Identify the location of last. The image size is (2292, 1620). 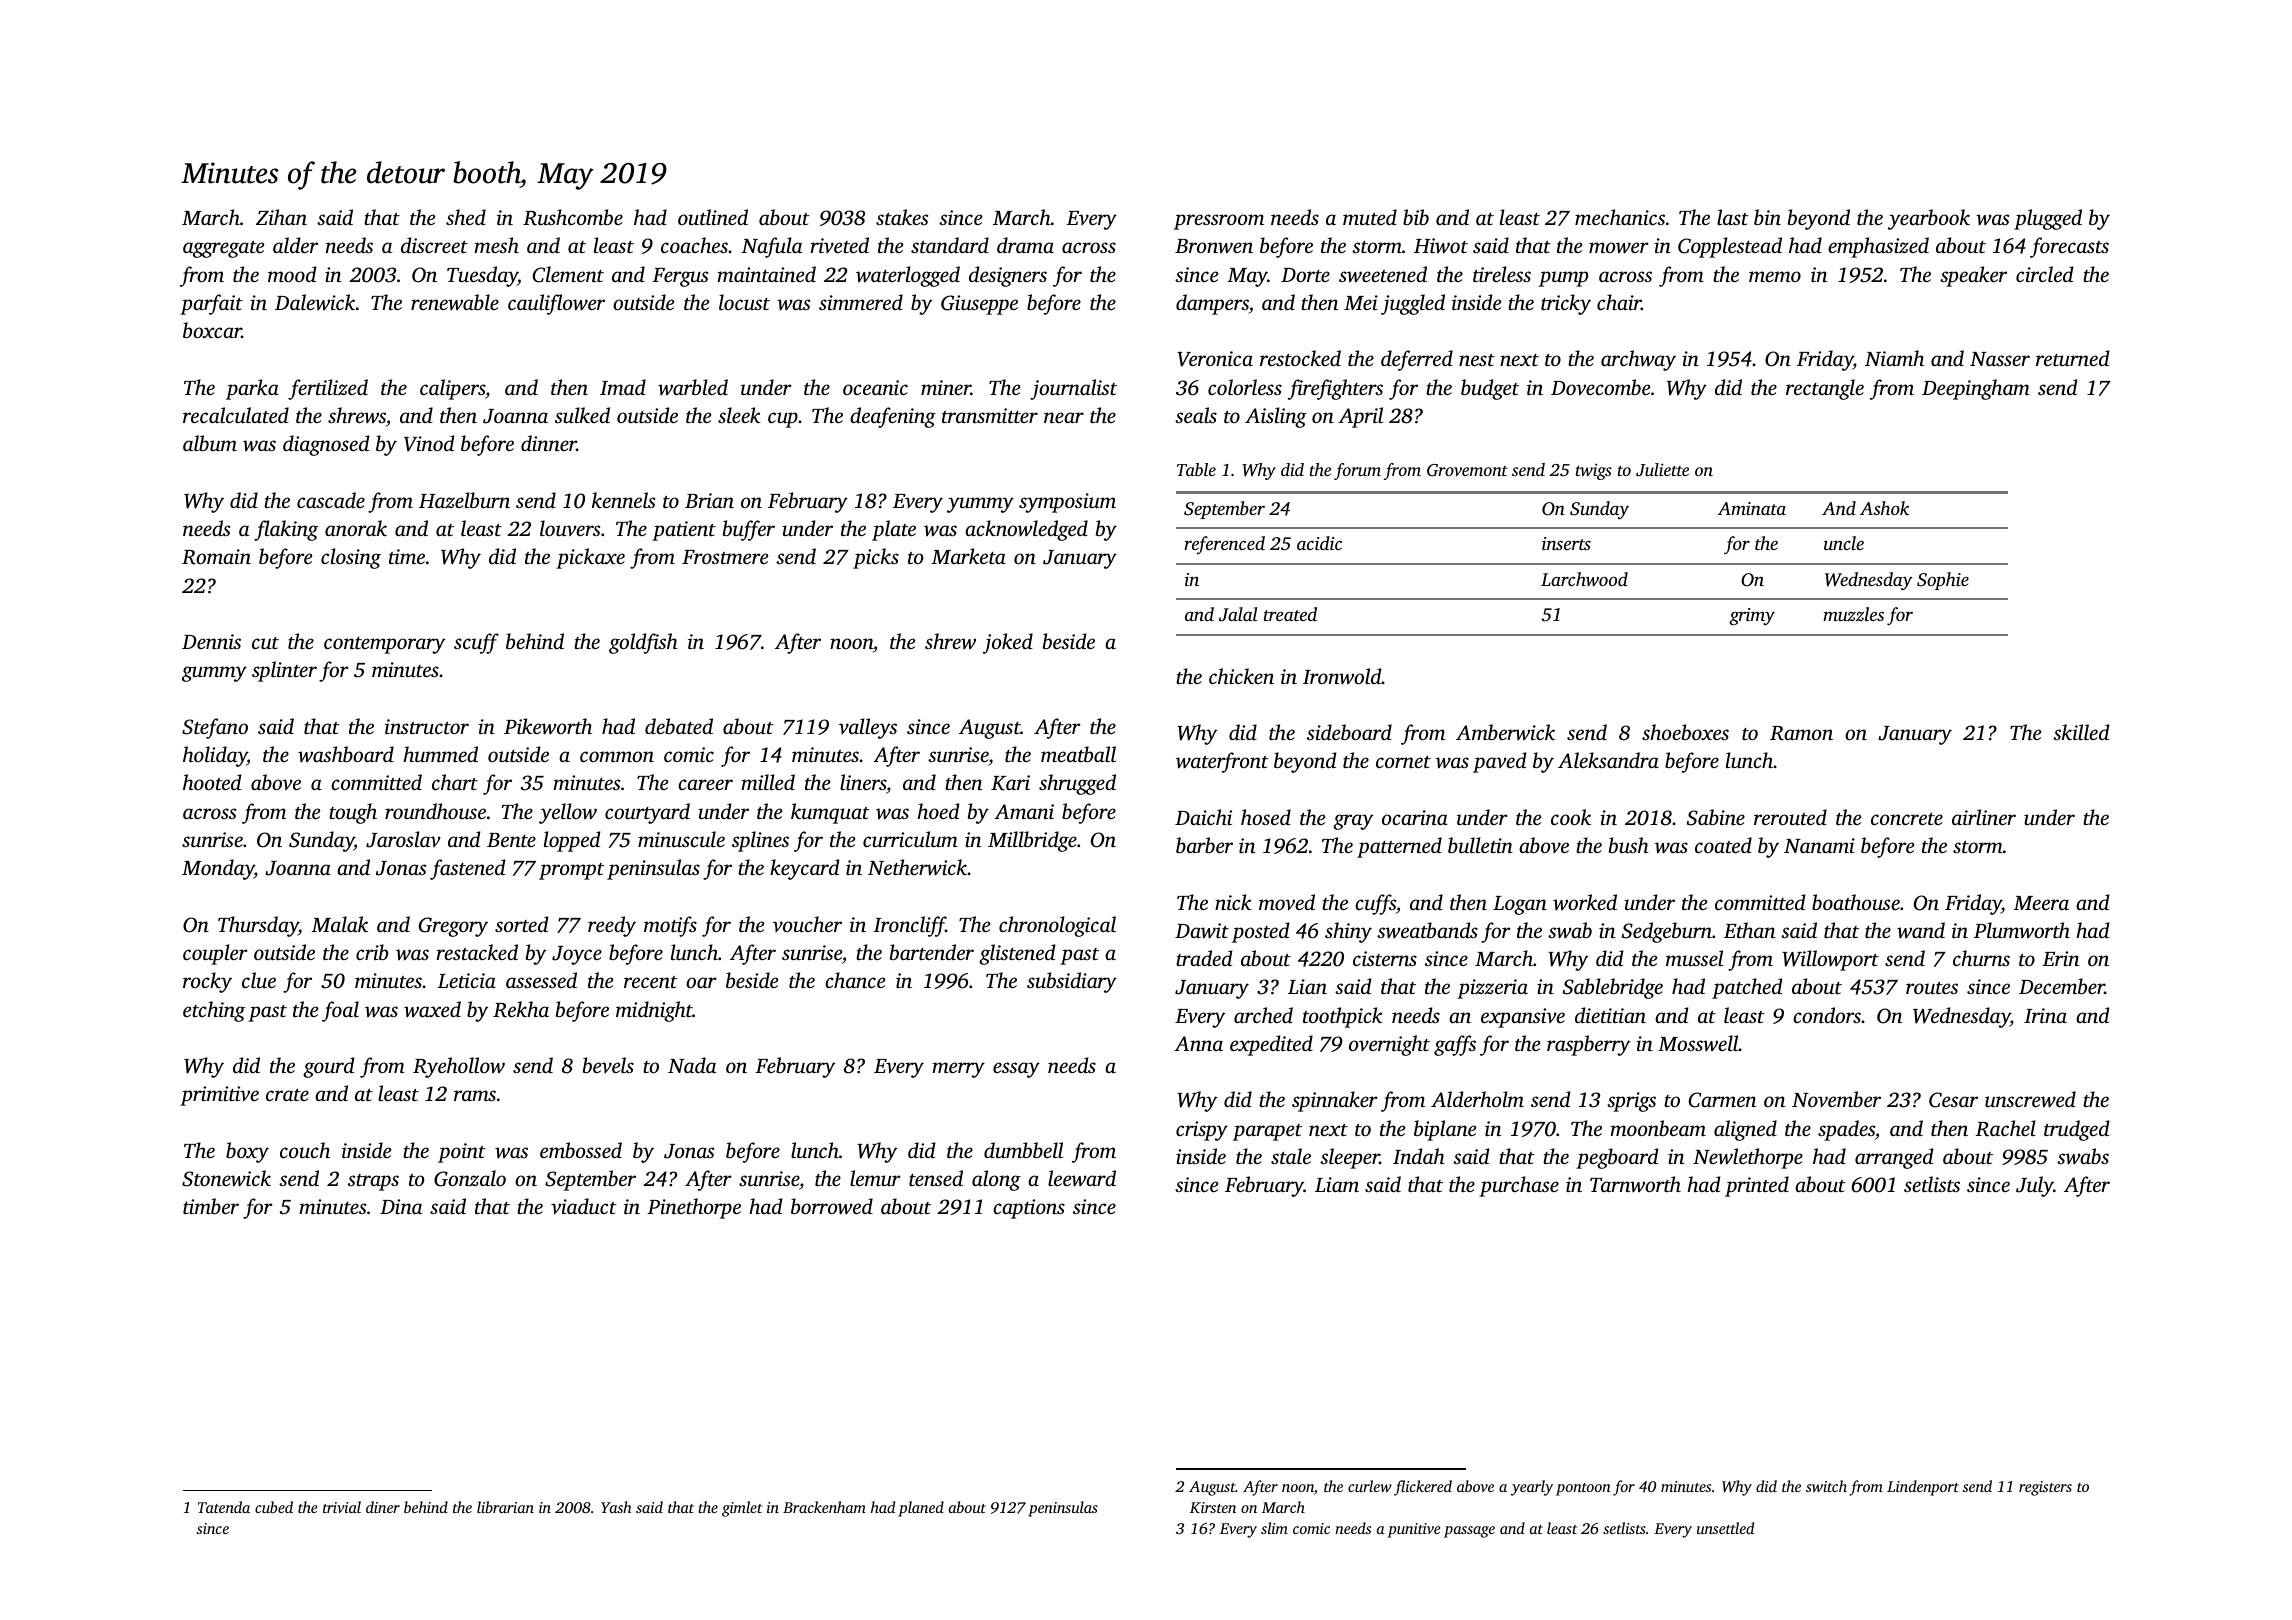
(1733, 217).
